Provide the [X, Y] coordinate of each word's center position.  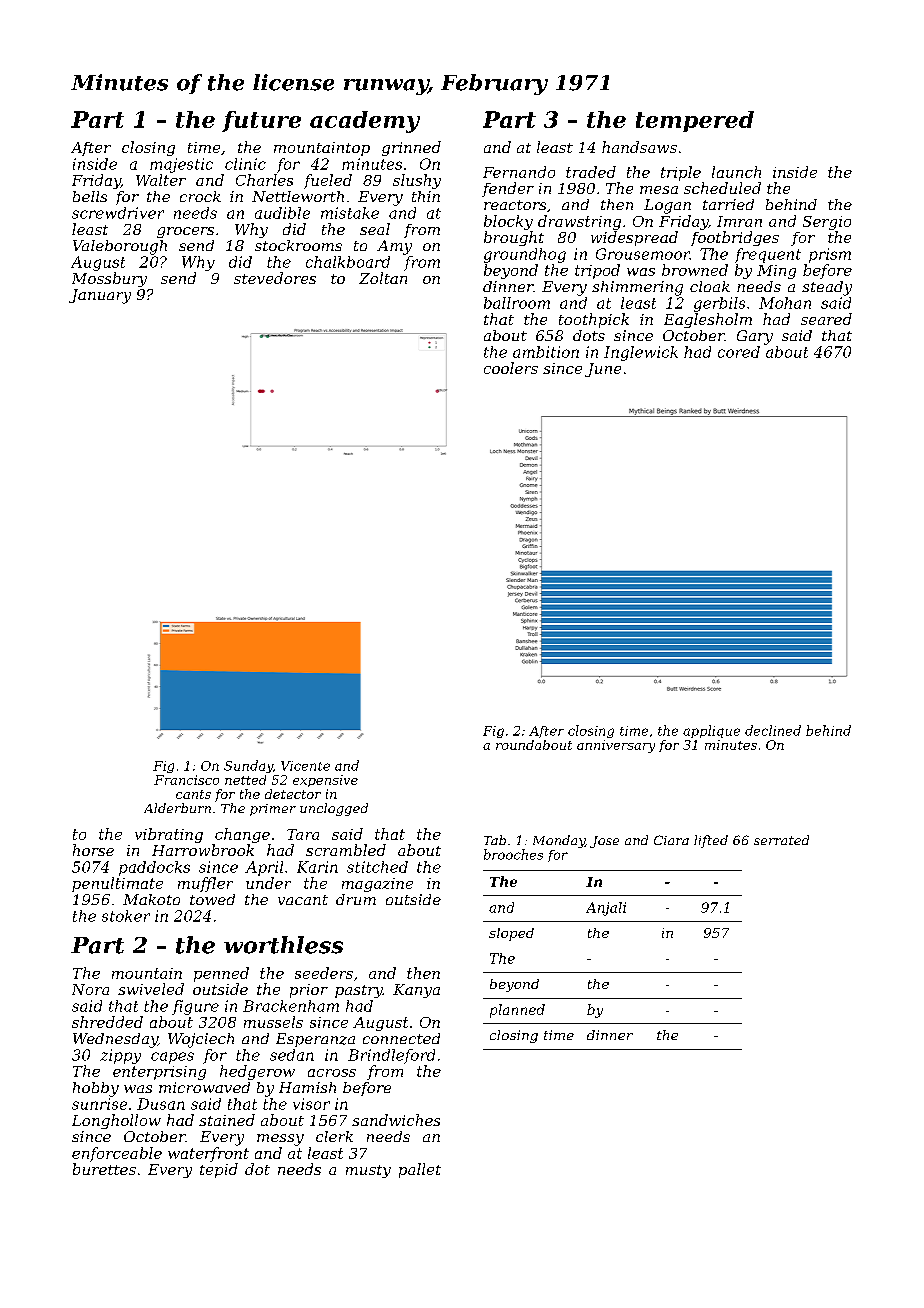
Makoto [151, 899]
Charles [264, 180]
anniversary [616, 746]
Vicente [305, 766]
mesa [659, 190]
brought [514, 238]
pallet [420, 1170]
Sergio [827, 223]
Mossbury [109, 279]
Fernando [519, 172]
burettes [104, 1169]
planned [517, 1011]
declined [773, 730]
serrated [781, 840]
